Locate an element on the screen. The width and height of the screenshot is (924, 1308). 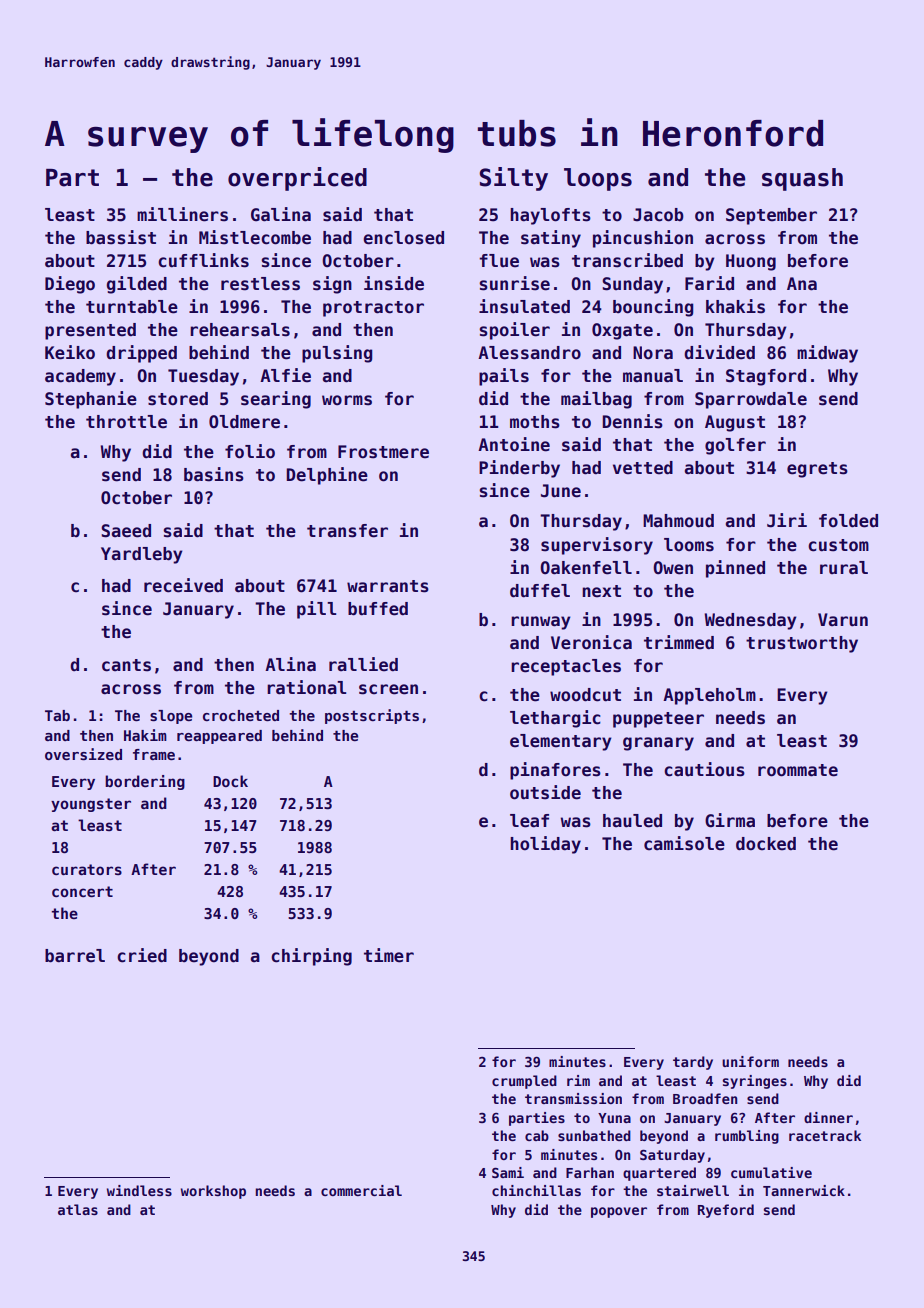
Mahmoud is located at coordinates (678, 521).
